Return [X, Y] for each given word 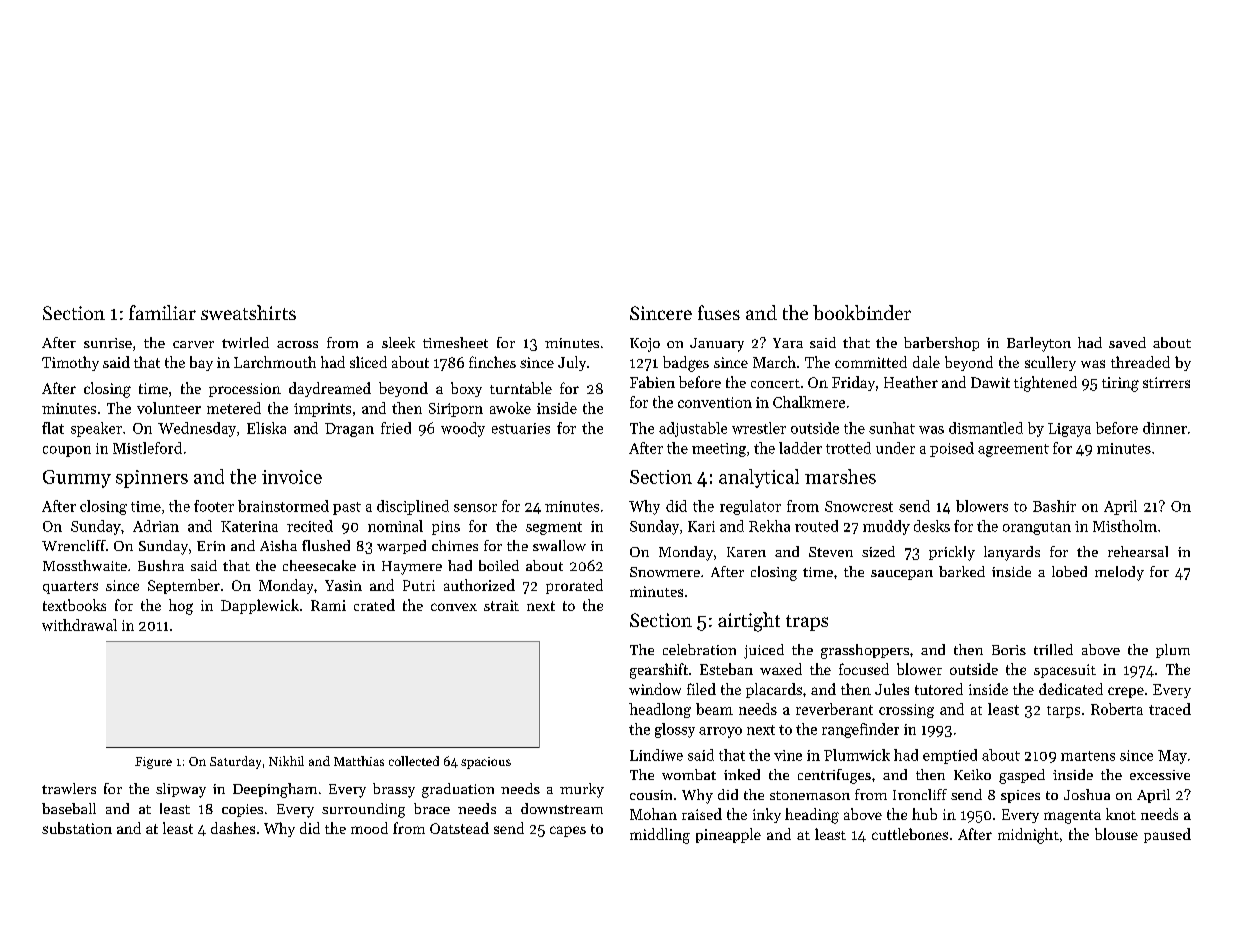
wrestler [759, 428]
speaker [96, 429]
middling [660, 836]
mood [369, 828]
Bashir [1054, 506]
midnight [1028, 836]
